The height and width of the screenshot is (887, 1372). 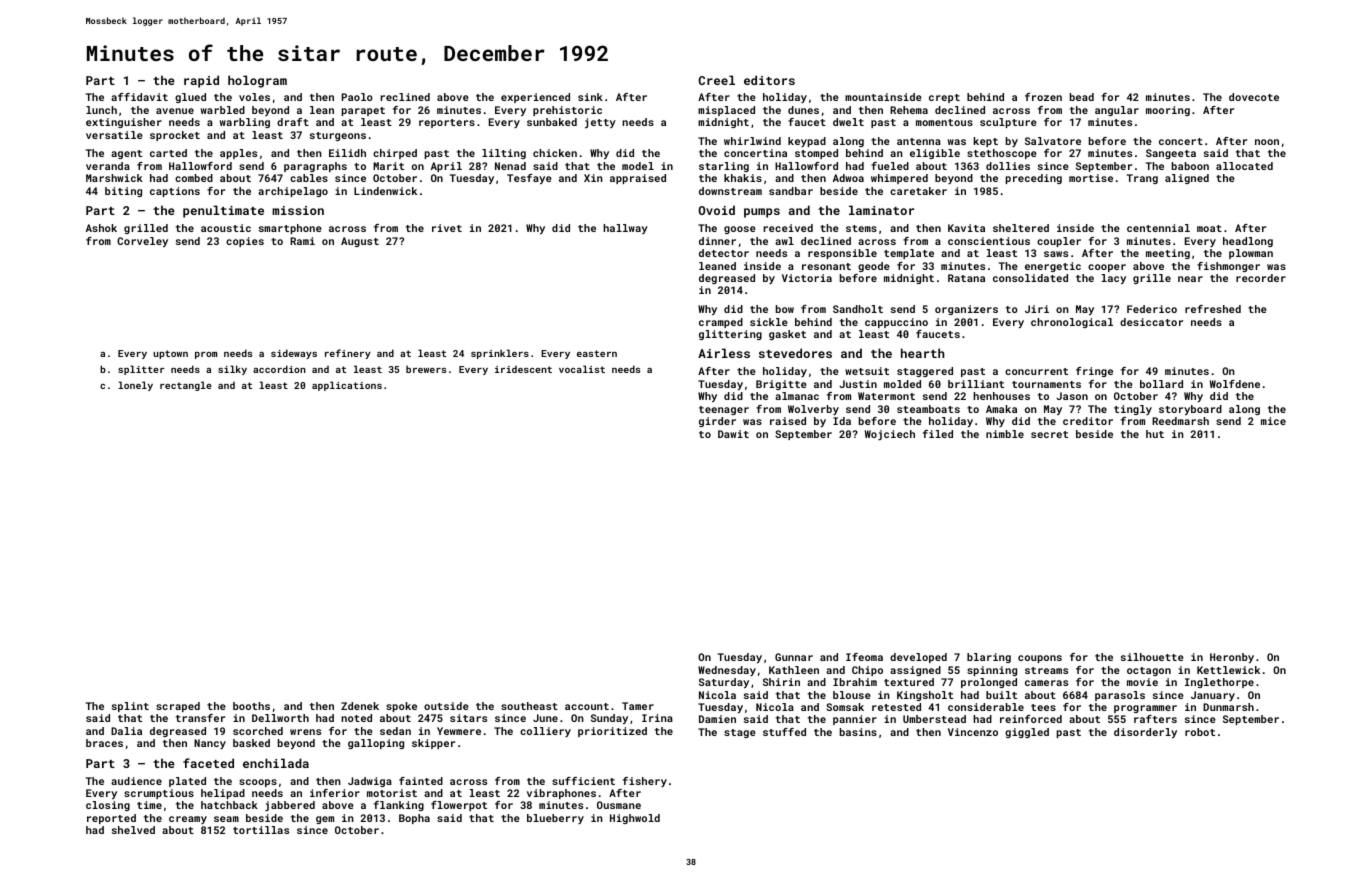 What do you see at coordinates (795, 353) in the screenshot?
I see `stevedores` at bounding box center [795, 353].
